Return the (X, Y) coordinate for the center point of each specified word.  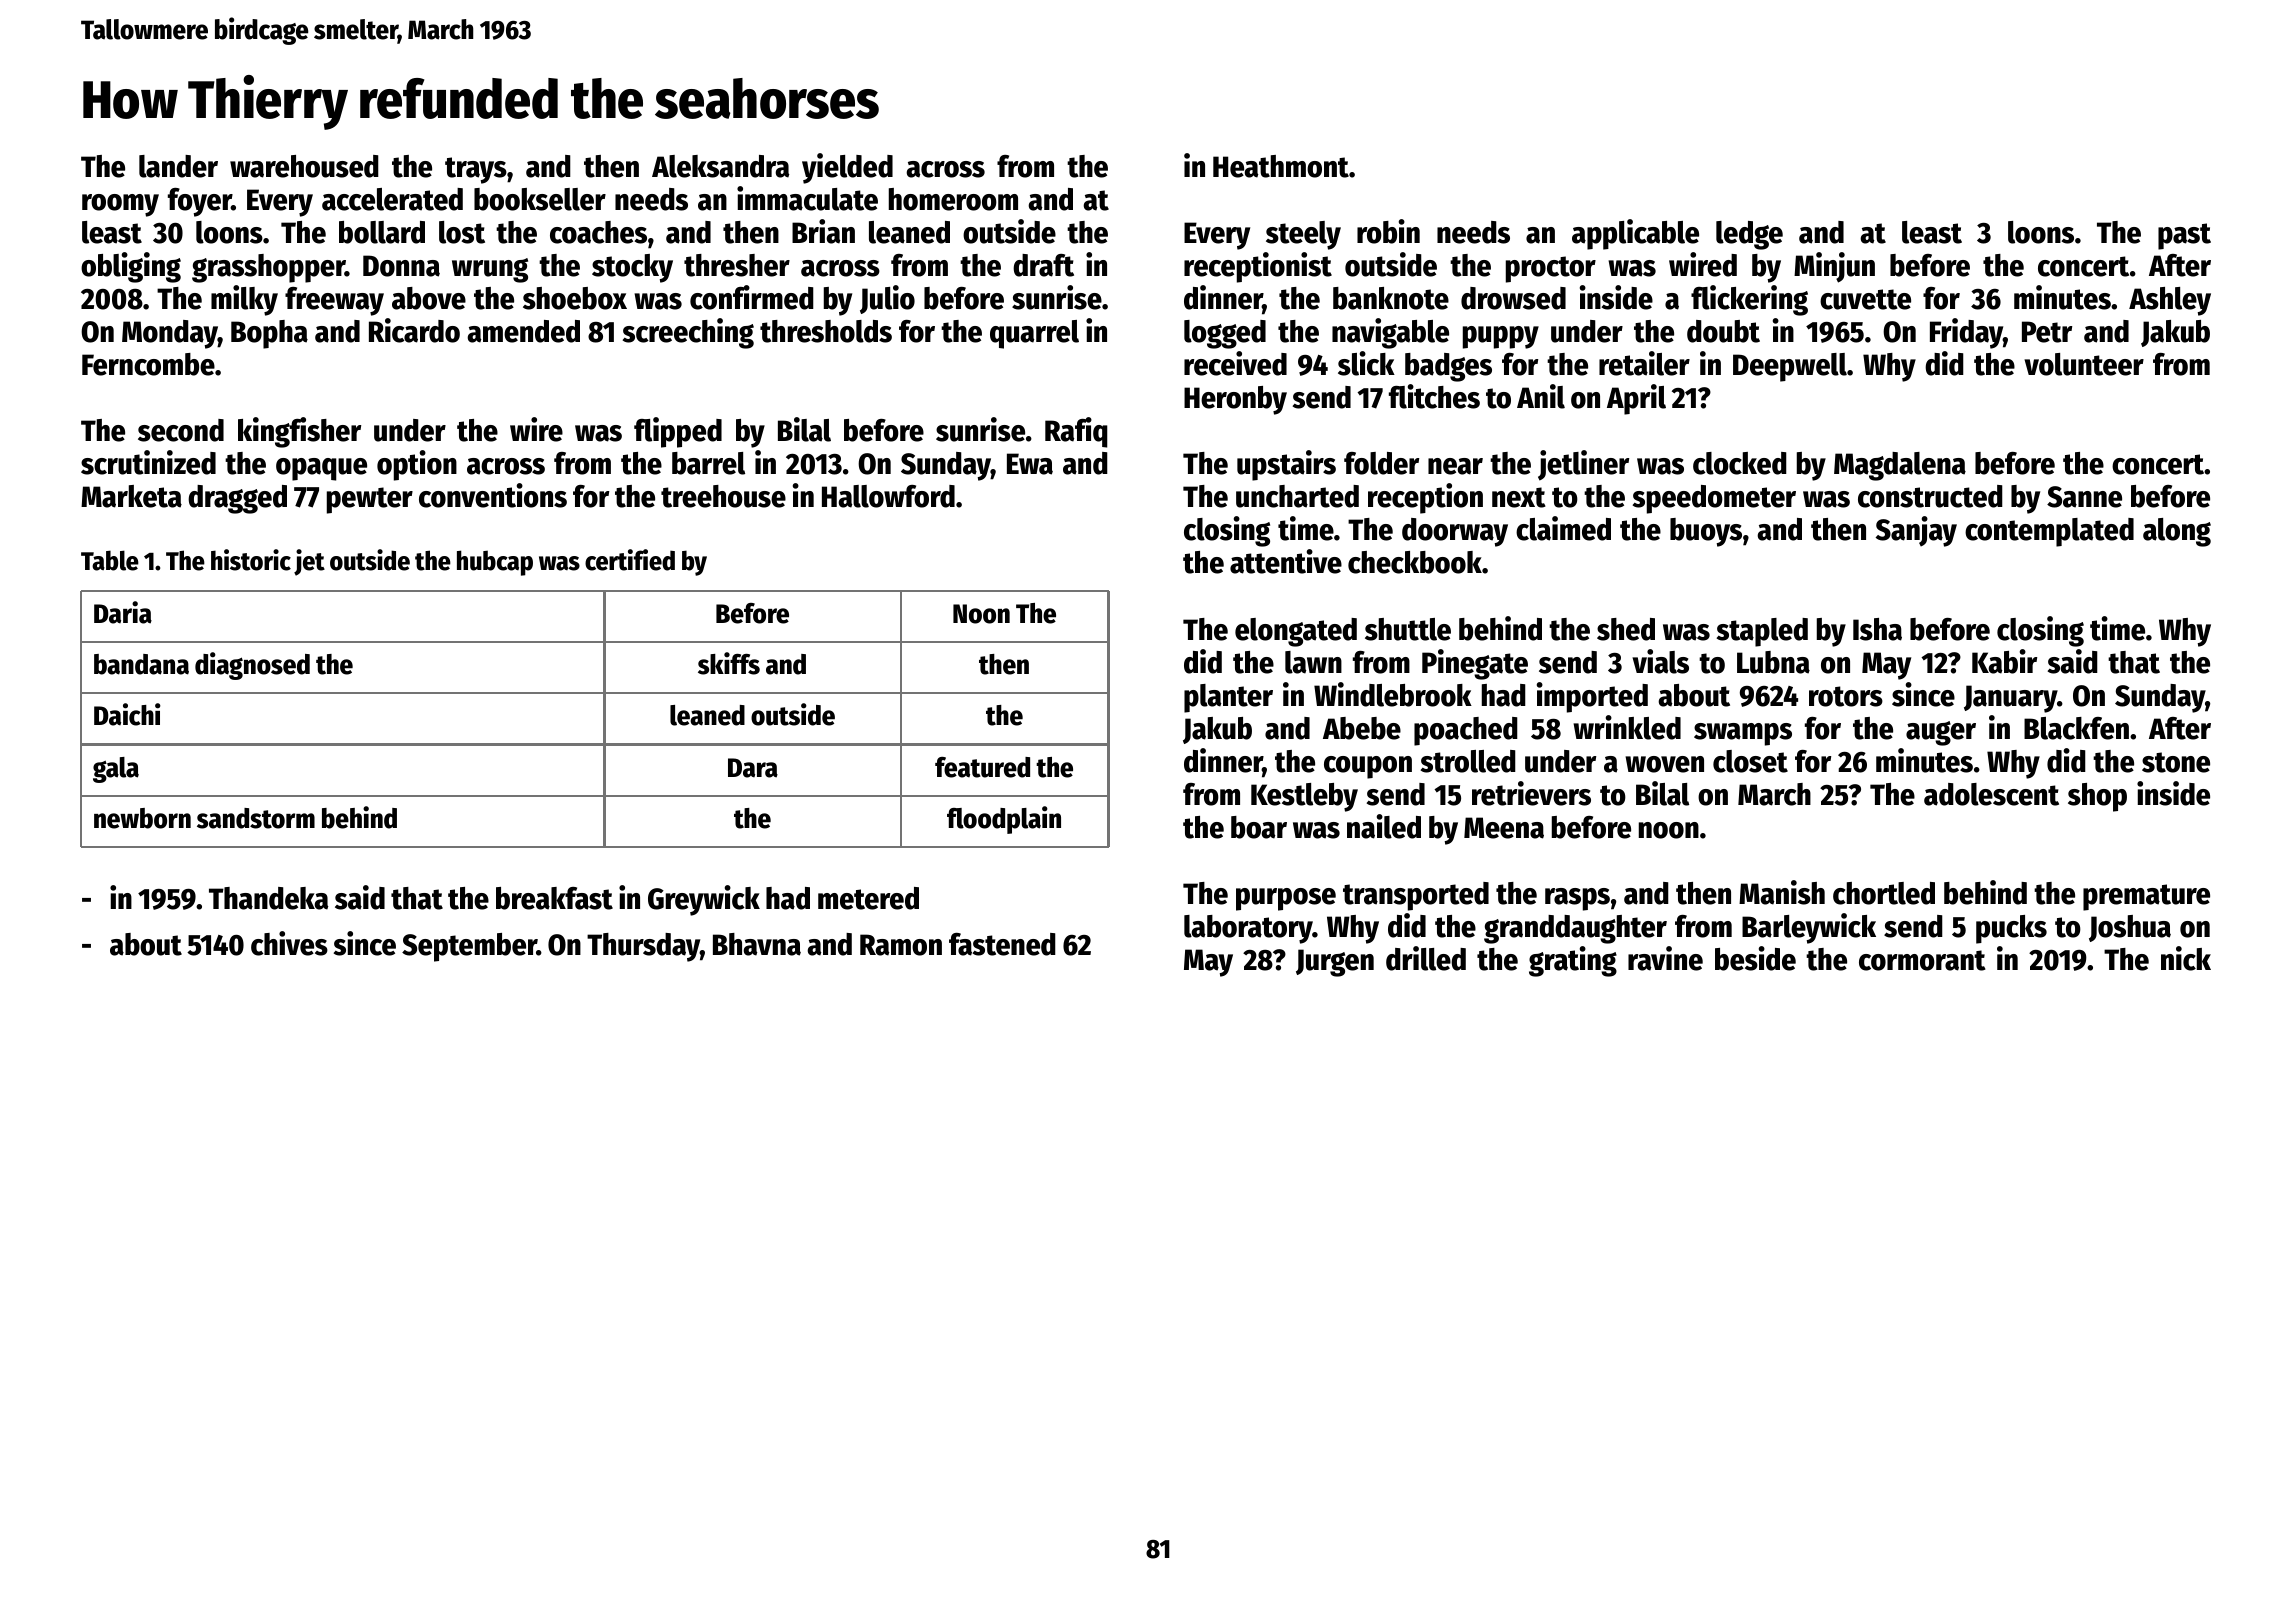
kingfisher (299, 432)
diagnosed (252, 666)
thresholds (826, 331)
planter (1228, 698)
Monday (170, 334)
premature (2146, 897)
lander (178, 166)
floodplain (1004, 820)
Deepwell (1790, 367)
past (2184, 236)
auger (1941, 733)
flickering (1749, 300)
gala (116, 770)
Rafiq (1076, 432)
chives (289, 943)
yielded (847, 168)
